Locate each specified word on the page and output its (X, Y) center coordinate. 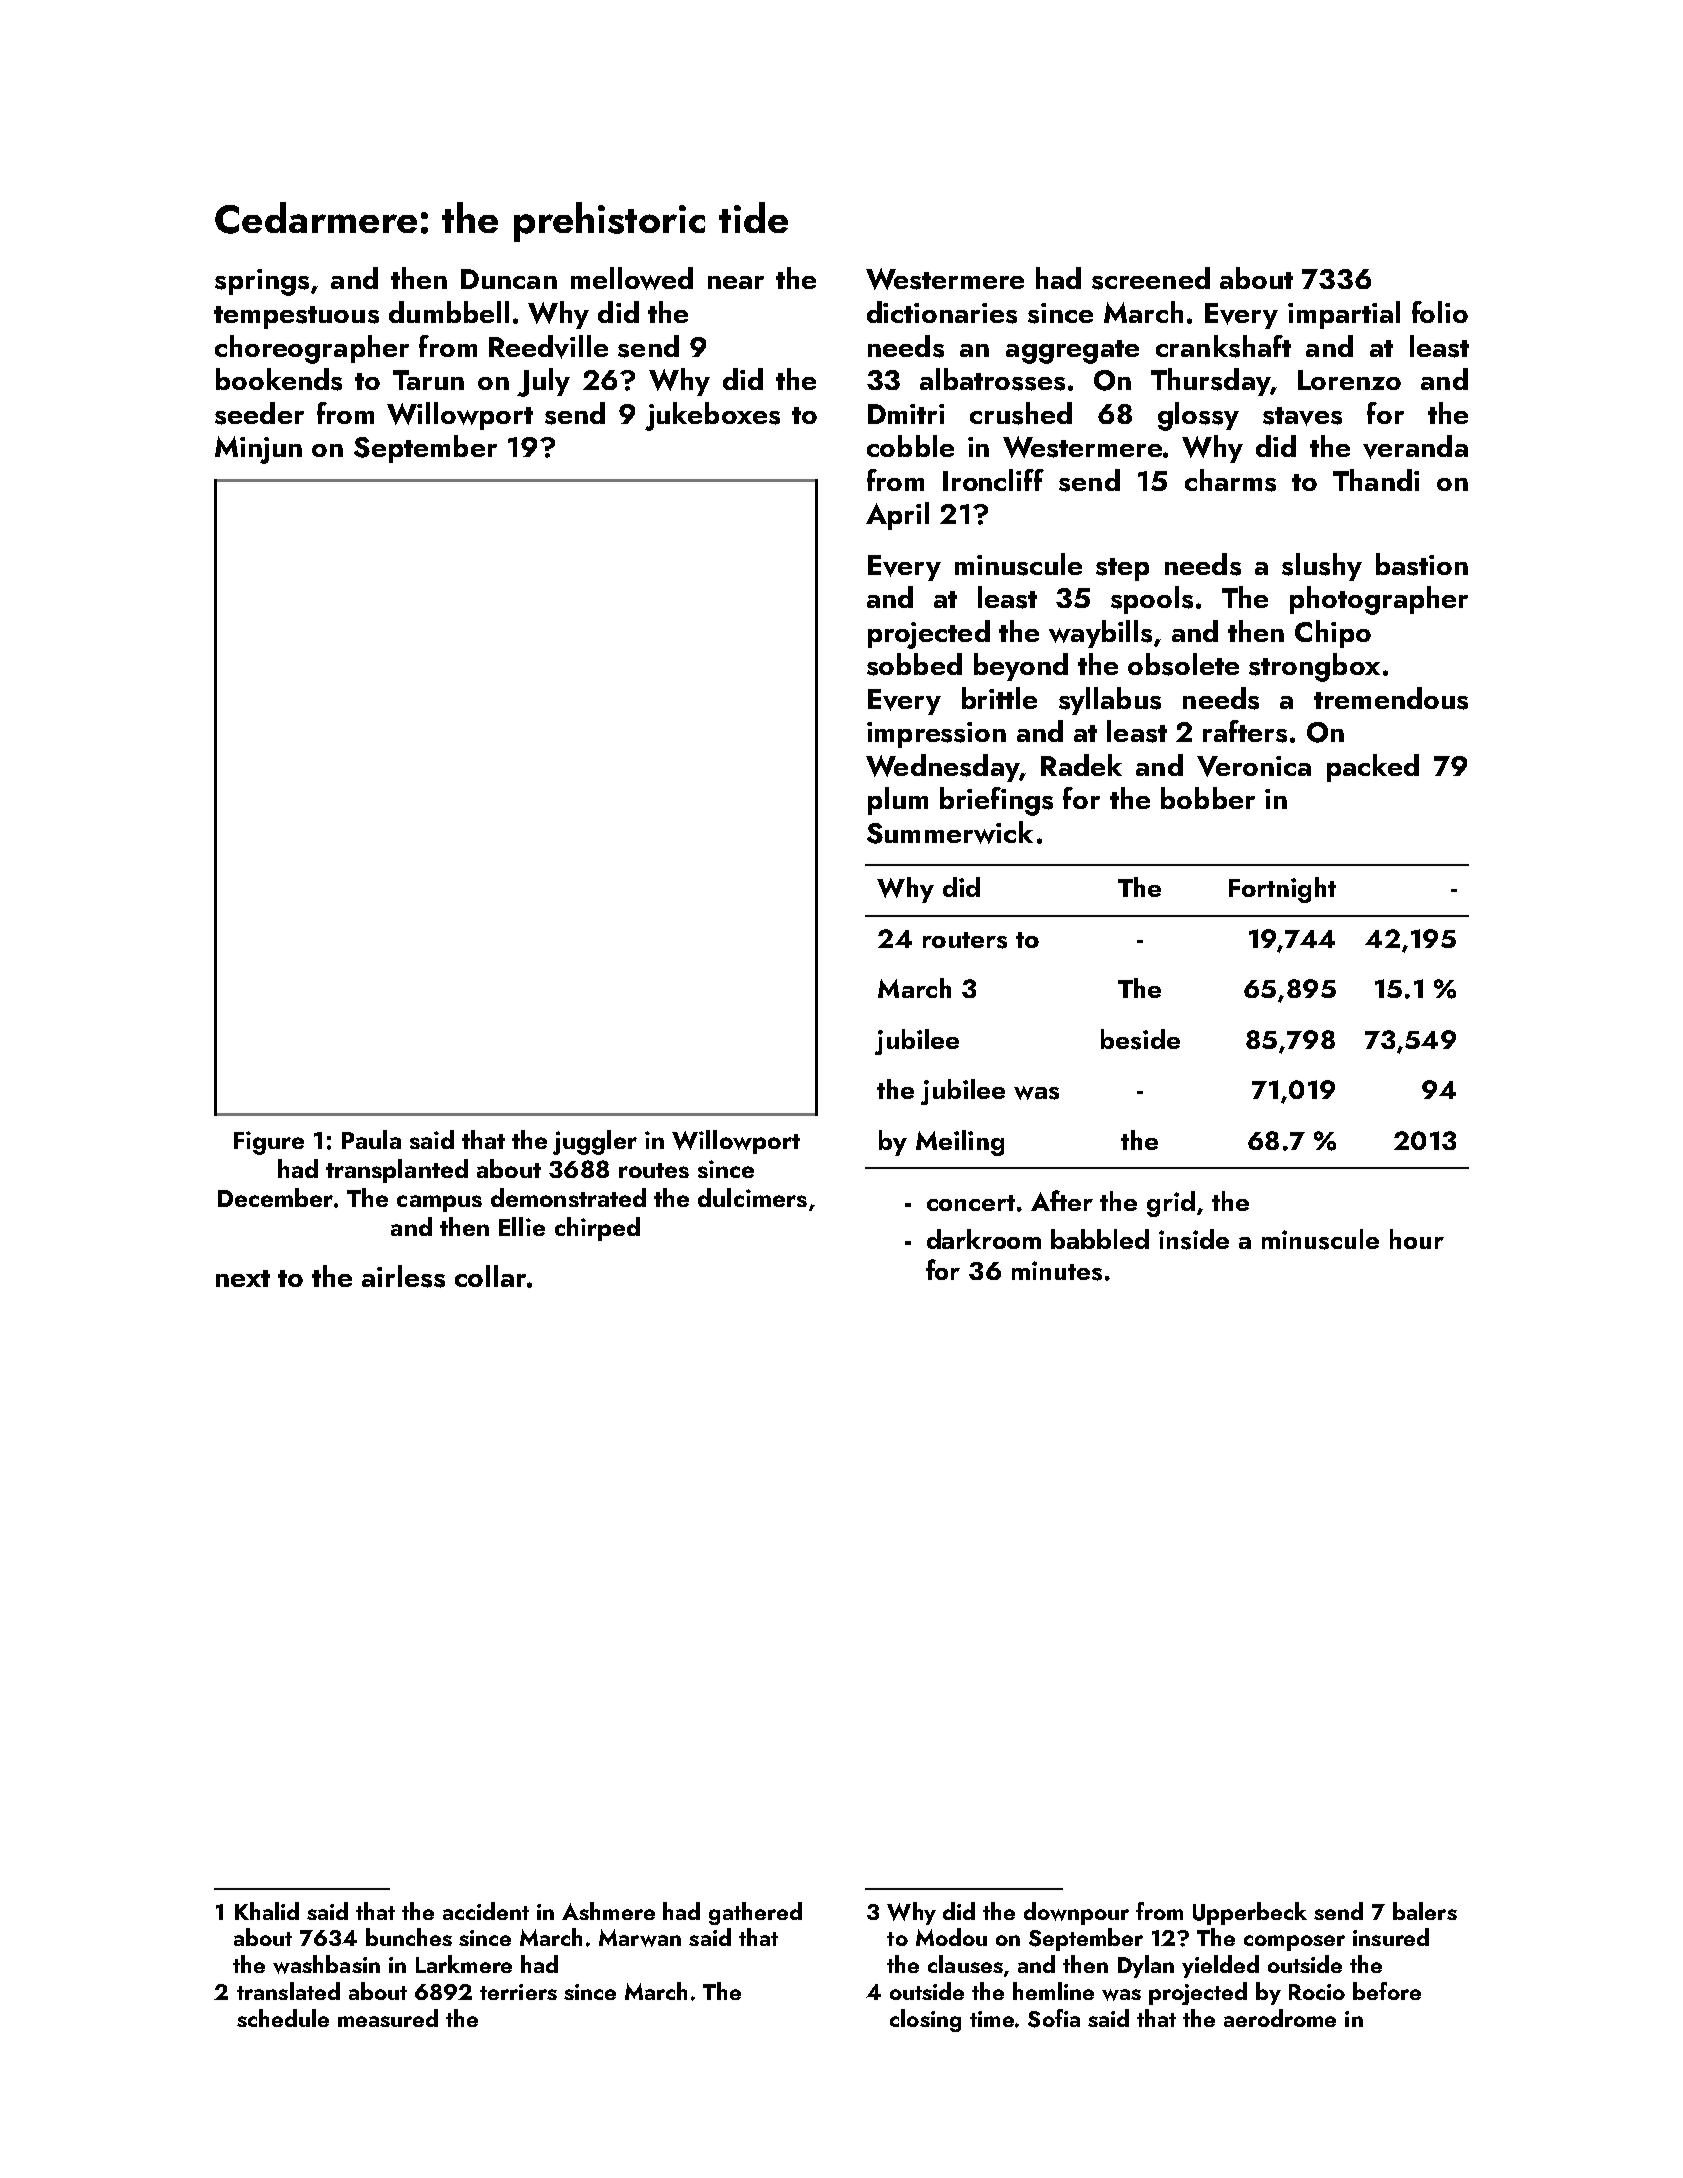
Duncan (509, 279)
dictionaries (942, 312)
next (243, 1278)
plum (898, 801)
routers (965, 940)
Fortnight (1282, 890)
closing (925, 2020)
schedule (283, 2018)
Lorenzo (1349, 380)
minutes (1057, 1271)
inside (1194, 1239)
